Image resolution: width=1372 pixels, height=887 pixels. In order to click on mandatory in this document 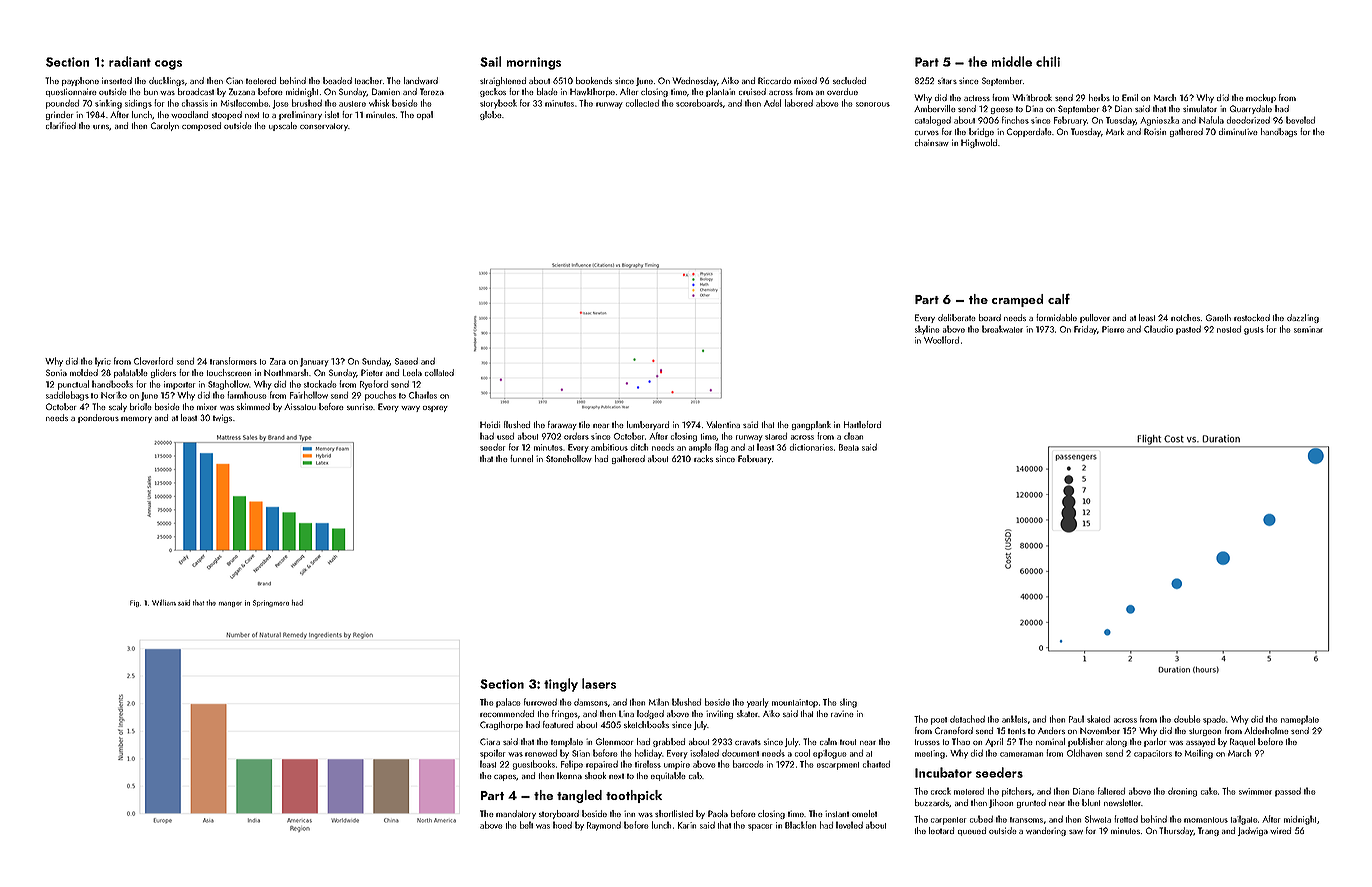, I will do `click(516, 814)`.
